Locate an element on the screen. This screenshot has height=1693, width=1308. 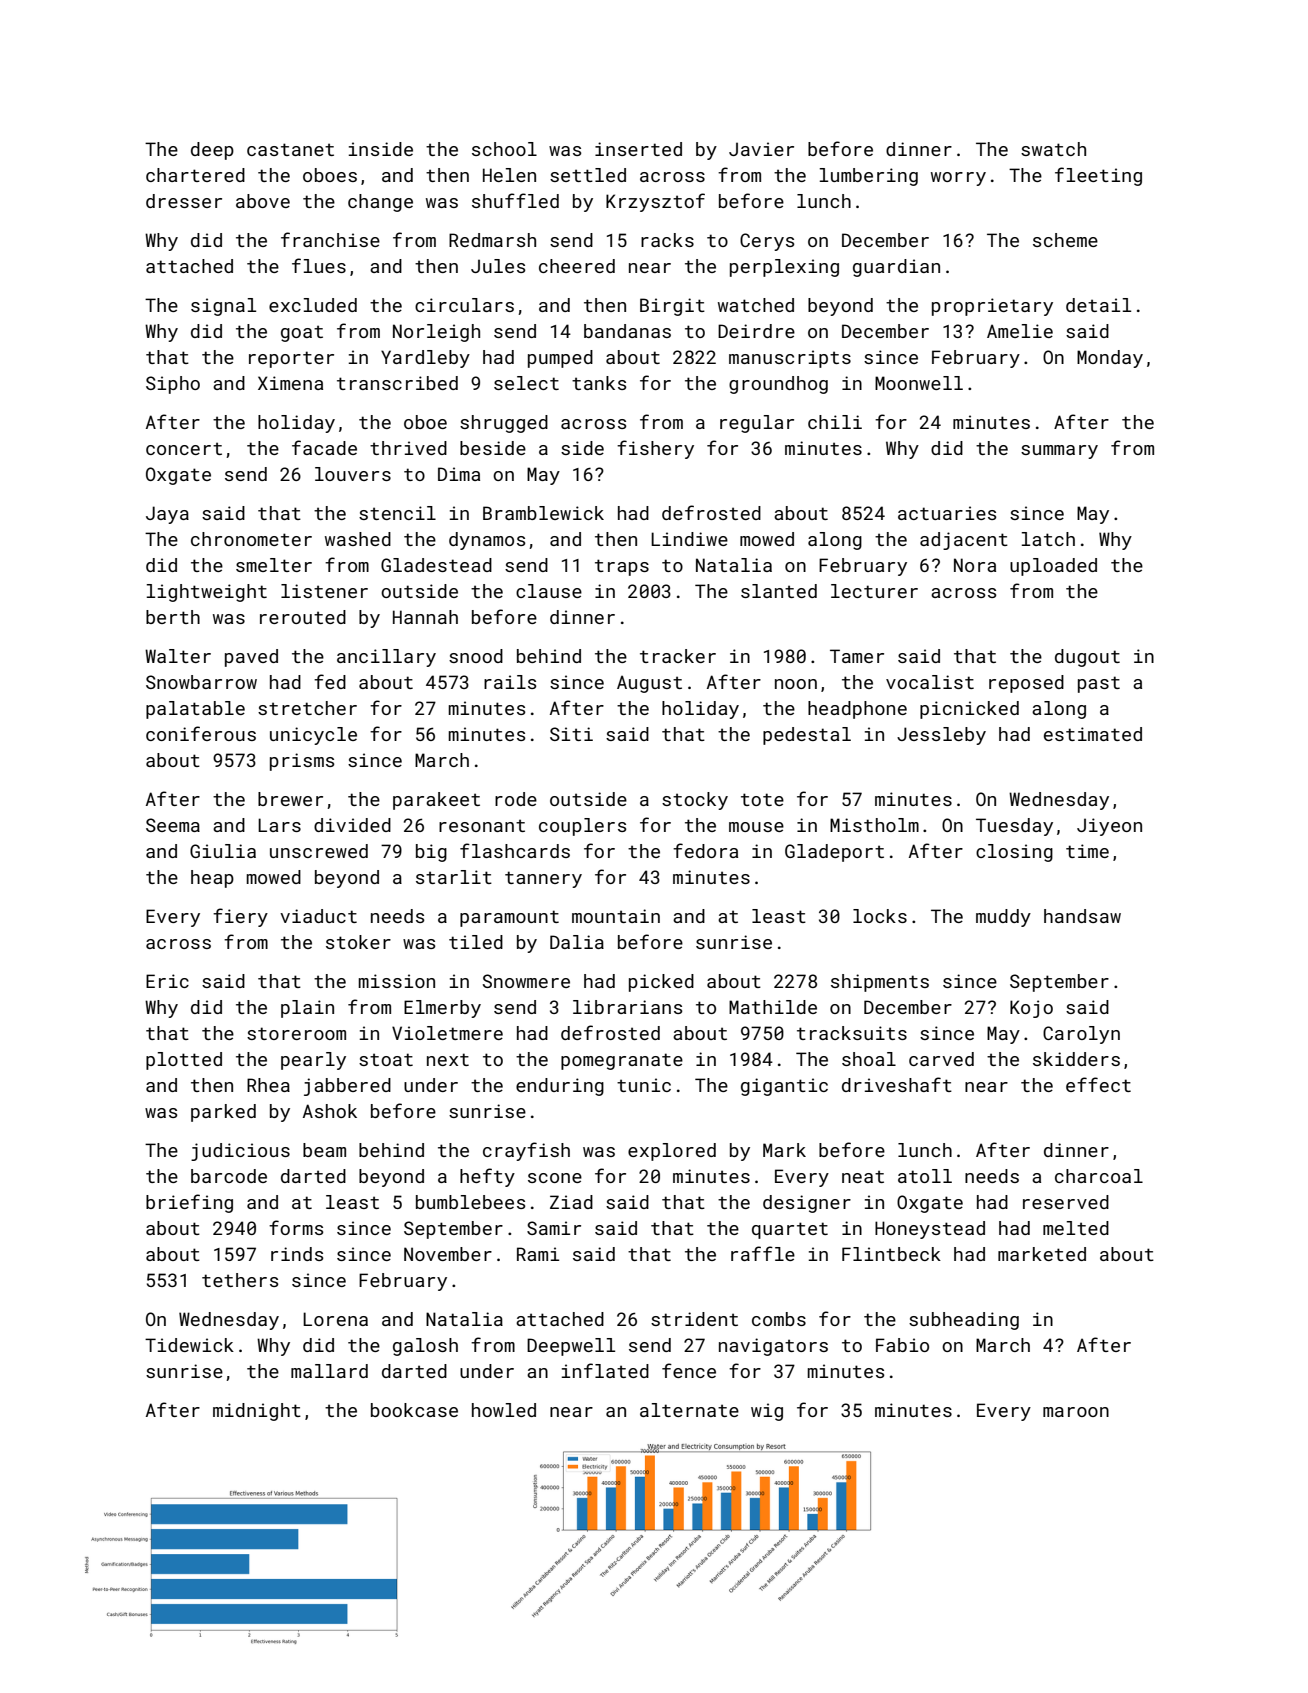
Cerys is located at coordinates (767, 242).
